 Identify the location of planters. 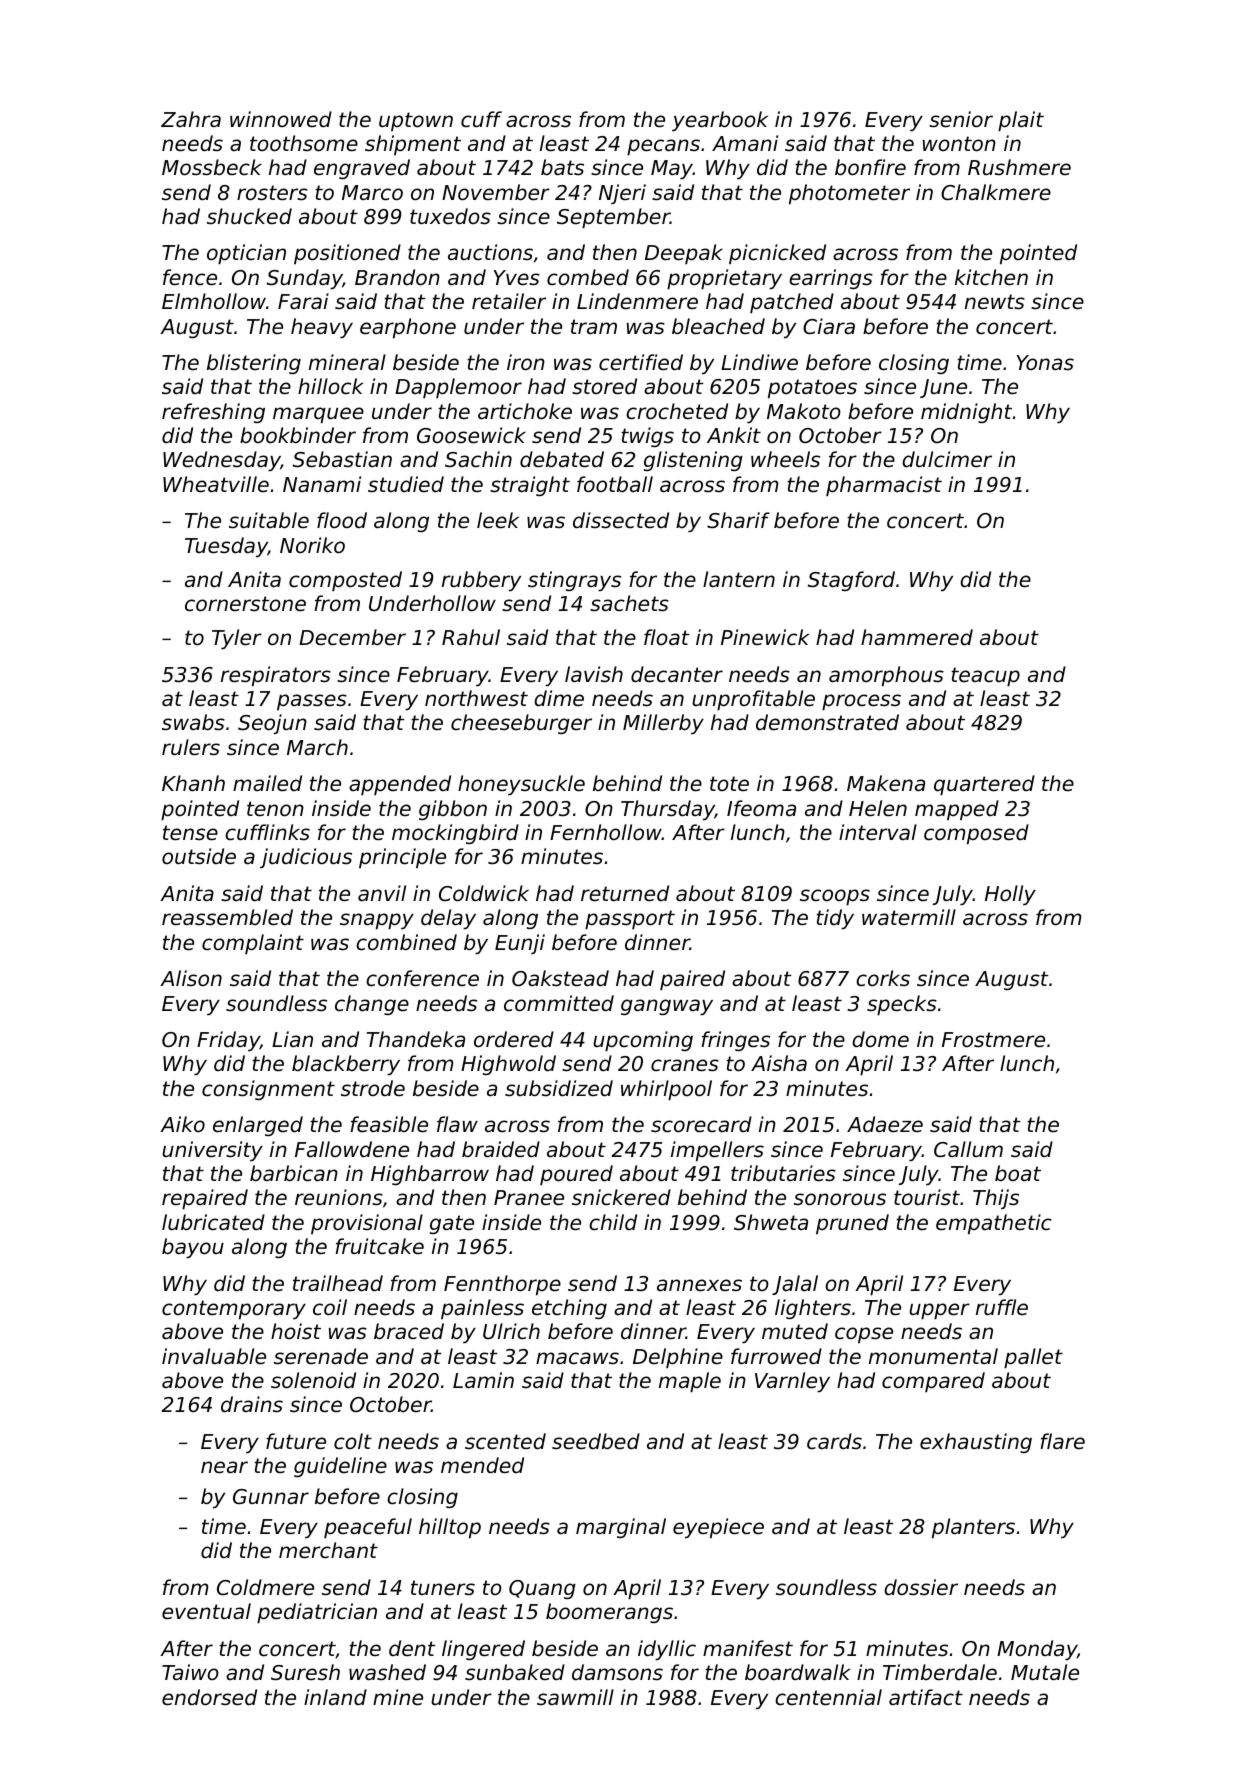
(973, 1528).
